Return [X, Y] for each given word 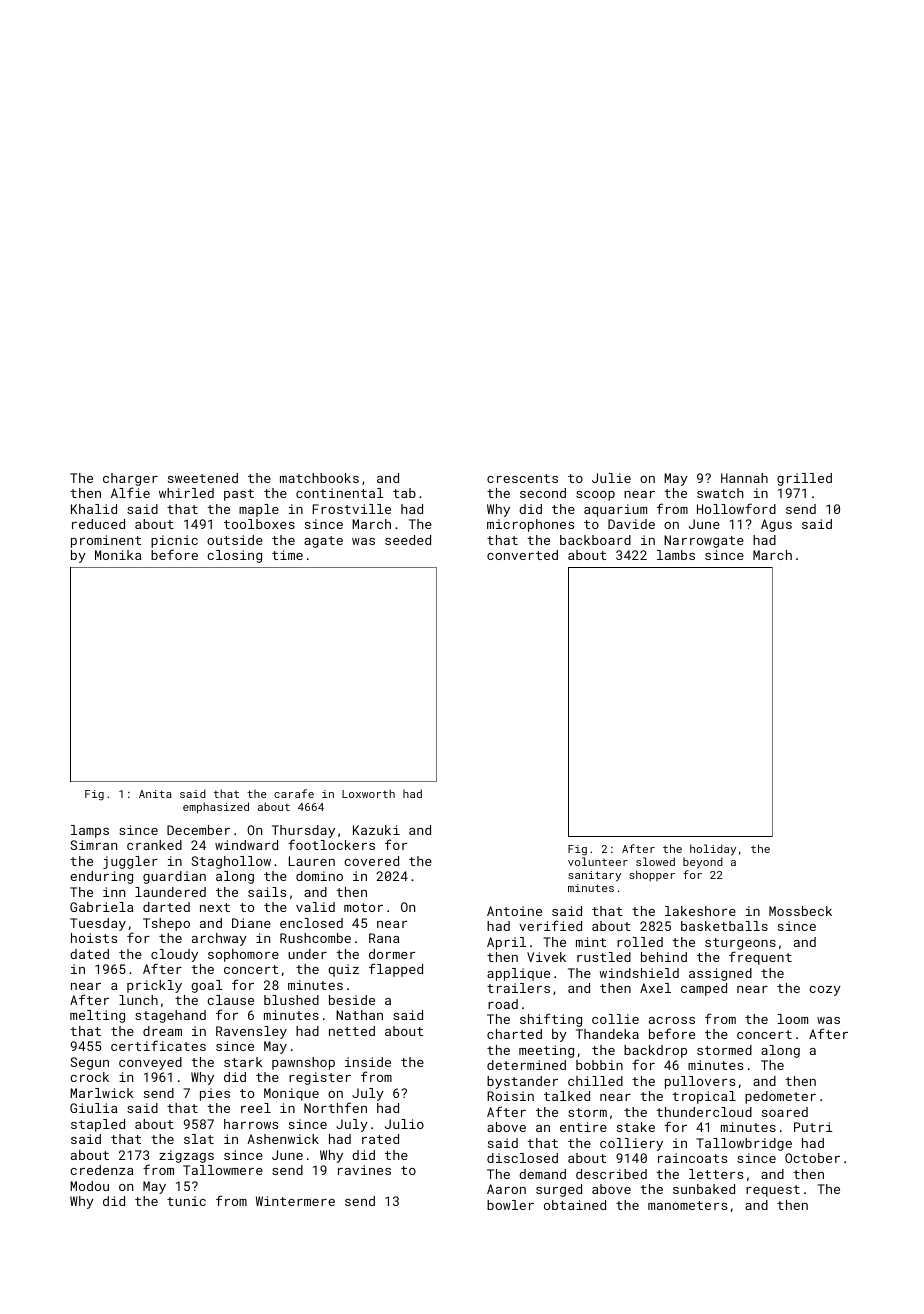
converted [522, 555]
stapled [98, 1125]
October [812, 1158]
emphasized [216, 808]
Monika [118, 555]
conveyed [150, 1063]
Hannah [744, 478]
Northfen [335, 1107]
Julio [404, 1124]
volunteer [598, 861]
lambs [676, 555]
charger [130, 479]
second [543, 493]
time [287, 555]
